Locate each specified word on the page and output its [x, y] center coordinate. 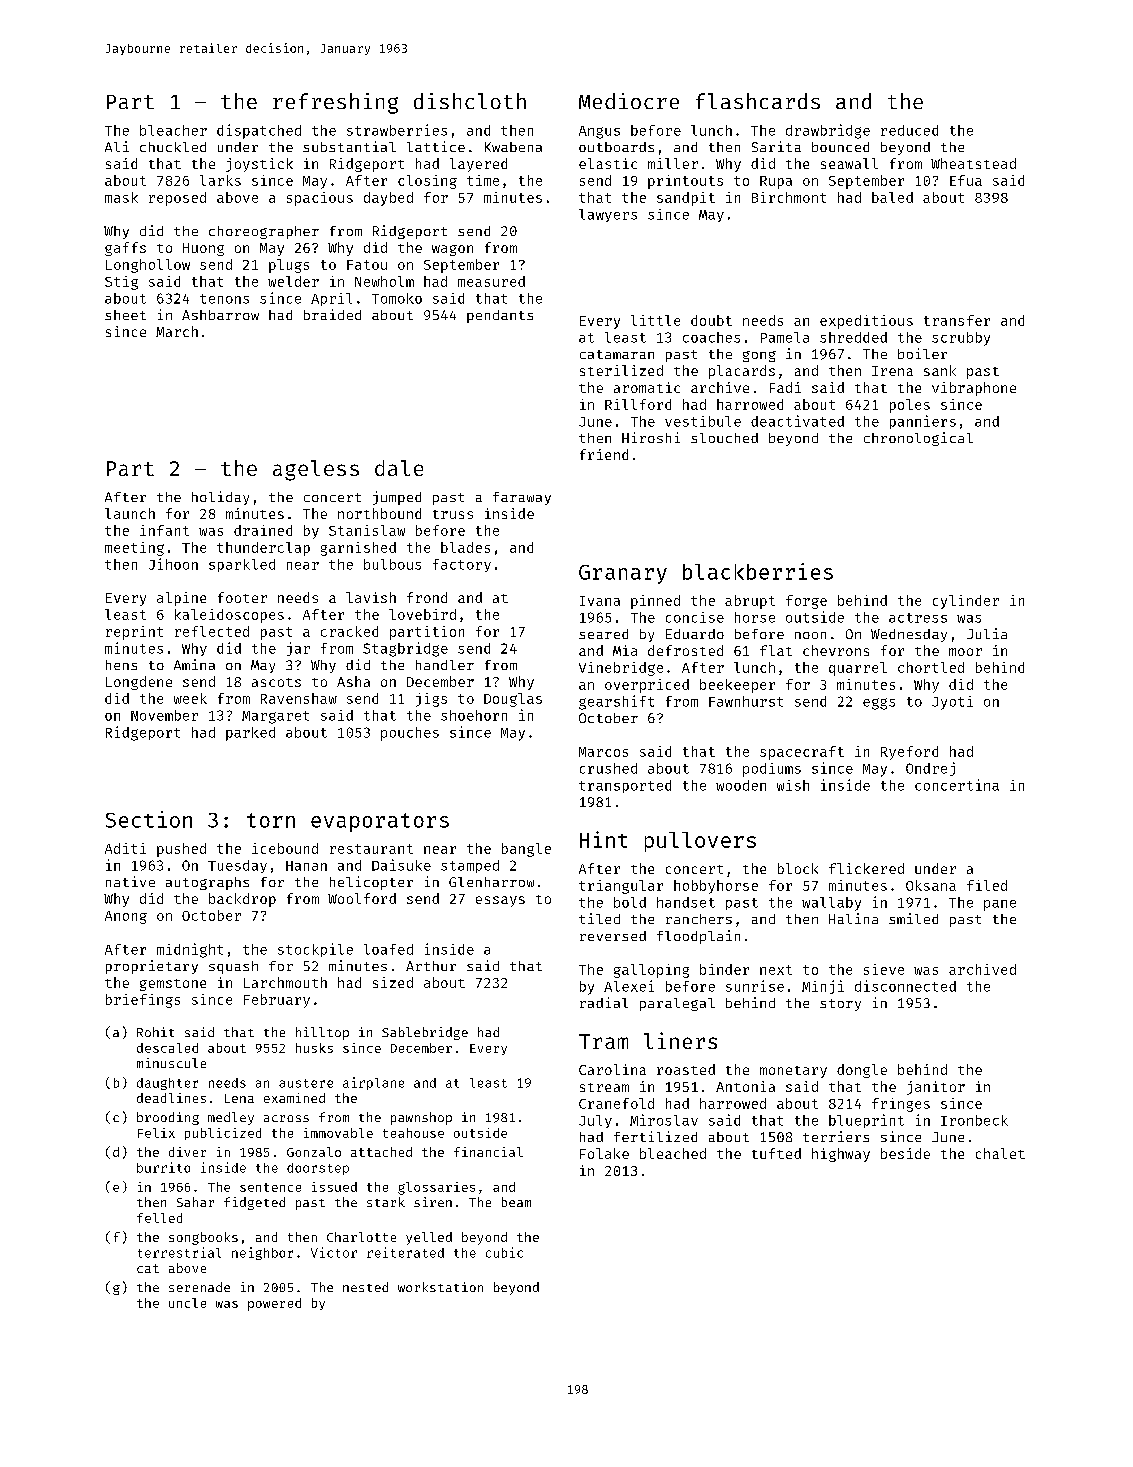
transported [625, 786]
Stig [121, 283]
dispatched [259, 131]
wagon [452, 250]
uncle [187, 1303]
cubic [504, 1252]
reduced [909, 130]
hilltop [322, 1033]
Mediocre [629, 101]
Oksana [931, 885]
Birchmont [789, 197]
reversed [613, 936]
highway [841, 1155]
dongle [862, 1071]
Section [149, 819]
